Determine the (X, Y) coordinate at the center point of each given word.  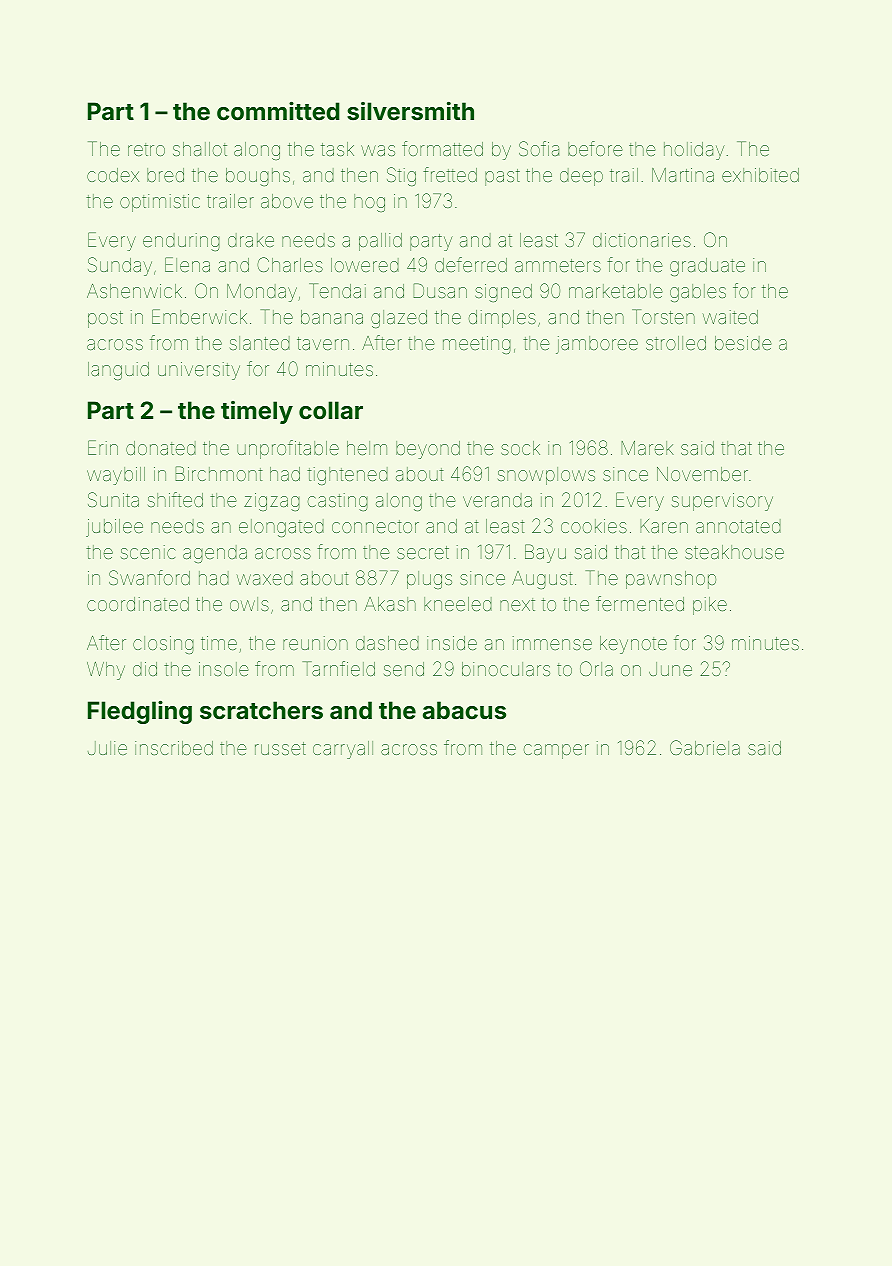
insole (224, 669)
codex (113, 175)
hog (369, 203)
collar (331, 410)
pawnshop (671, 580)
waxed (265, 578)
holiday (694, 151)
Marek (647, 448)
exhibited (760, 175)
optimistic (160, 203)
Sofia (539, 148)
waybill (116, 476)
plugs (429, 580)
